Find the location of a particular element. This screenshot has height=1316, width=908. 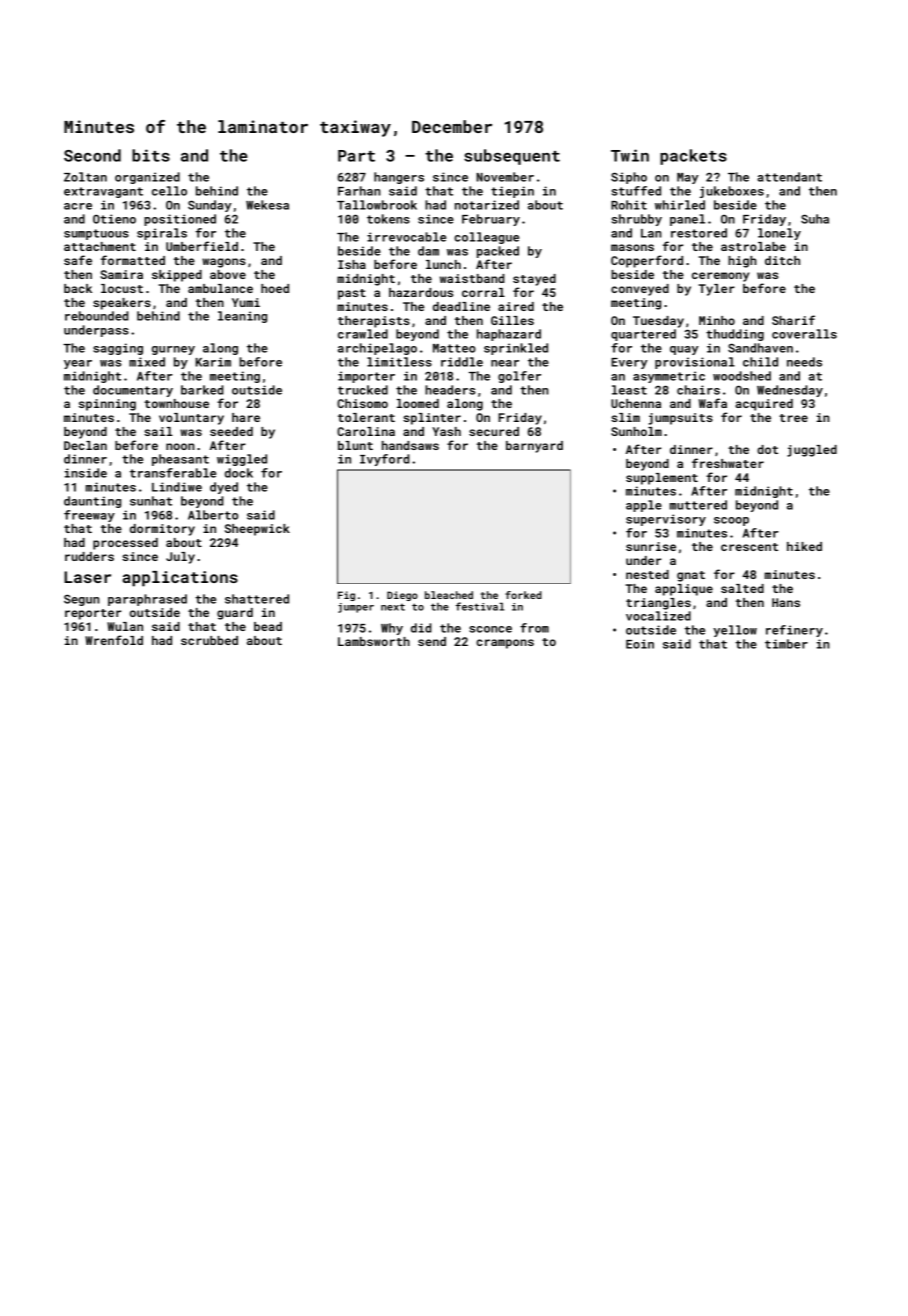

bits is located at coordinates (151, 155).
